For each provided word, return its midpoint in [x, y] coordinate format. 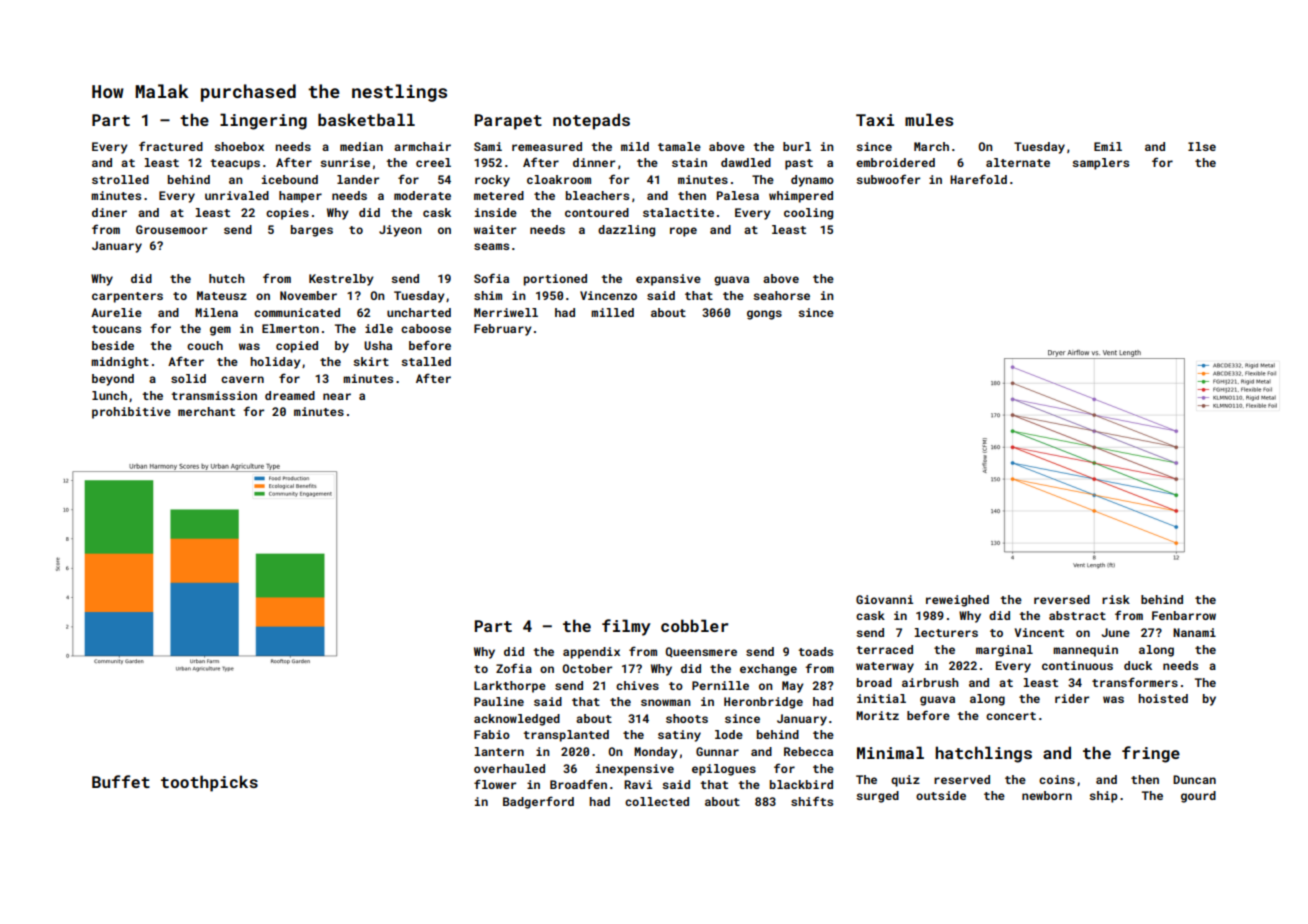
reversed [1062, 599]
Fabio [492, 734]
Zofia [514, 668]
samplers [1100, 164]
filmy [626, 627]
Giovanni [884, 599]
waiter [495, 229]
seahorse [781, 295]
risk [1116, 599]
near [337, 396]
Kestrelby [341, 280]
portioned [555, 280]
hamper [300, 197]
